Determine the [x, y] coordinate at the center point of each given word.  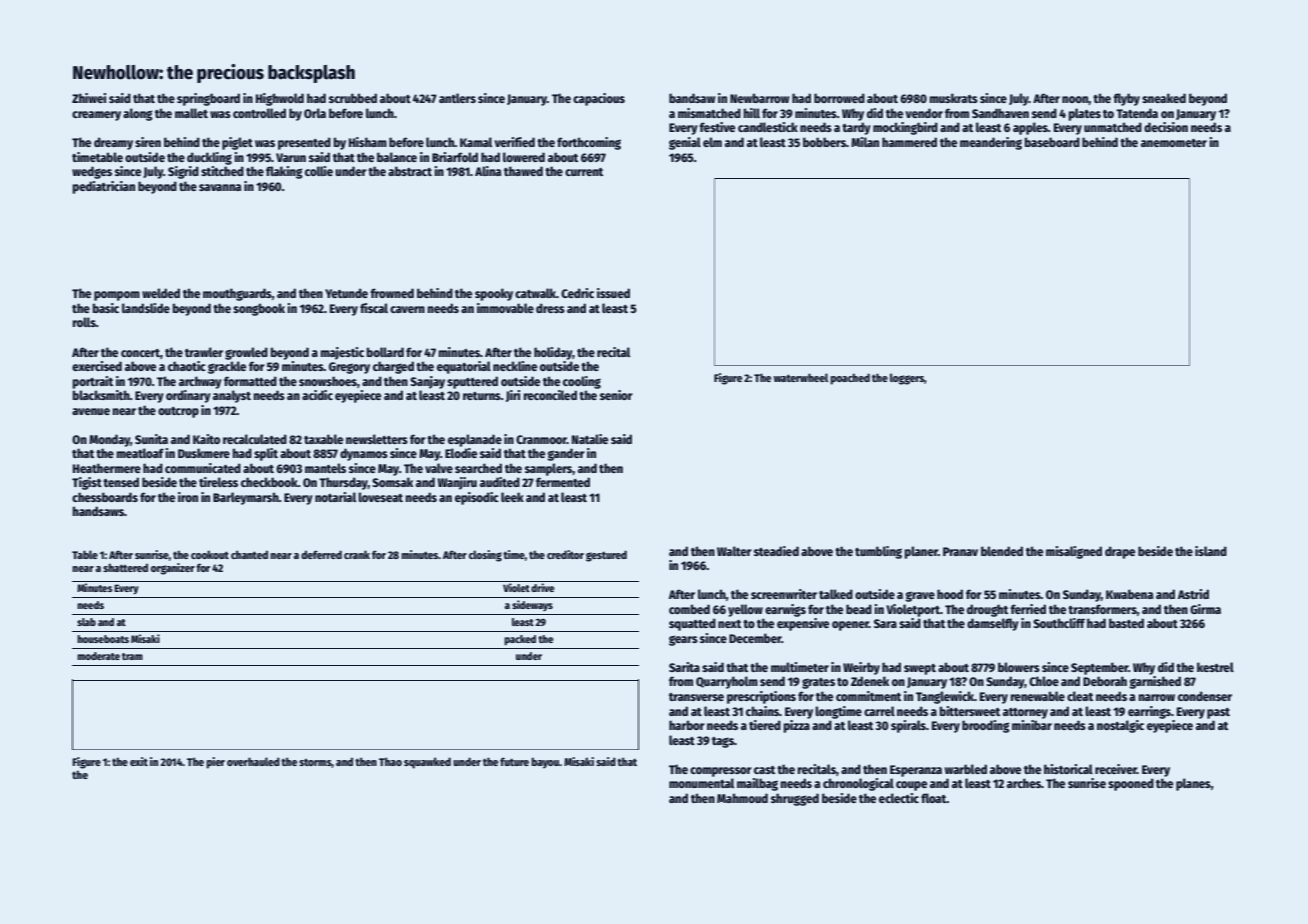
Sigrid [183, 172]
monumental [701, 783]
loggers [907, 379]
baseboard [1052, 142]
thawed [523, 171]
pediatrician [104, 187]
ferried [1028, 609]
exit [139, 761]
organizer [173, 569]
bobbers [824, 142]
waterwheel [800, 377]
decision [1166, 127]
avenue [91, 411]
